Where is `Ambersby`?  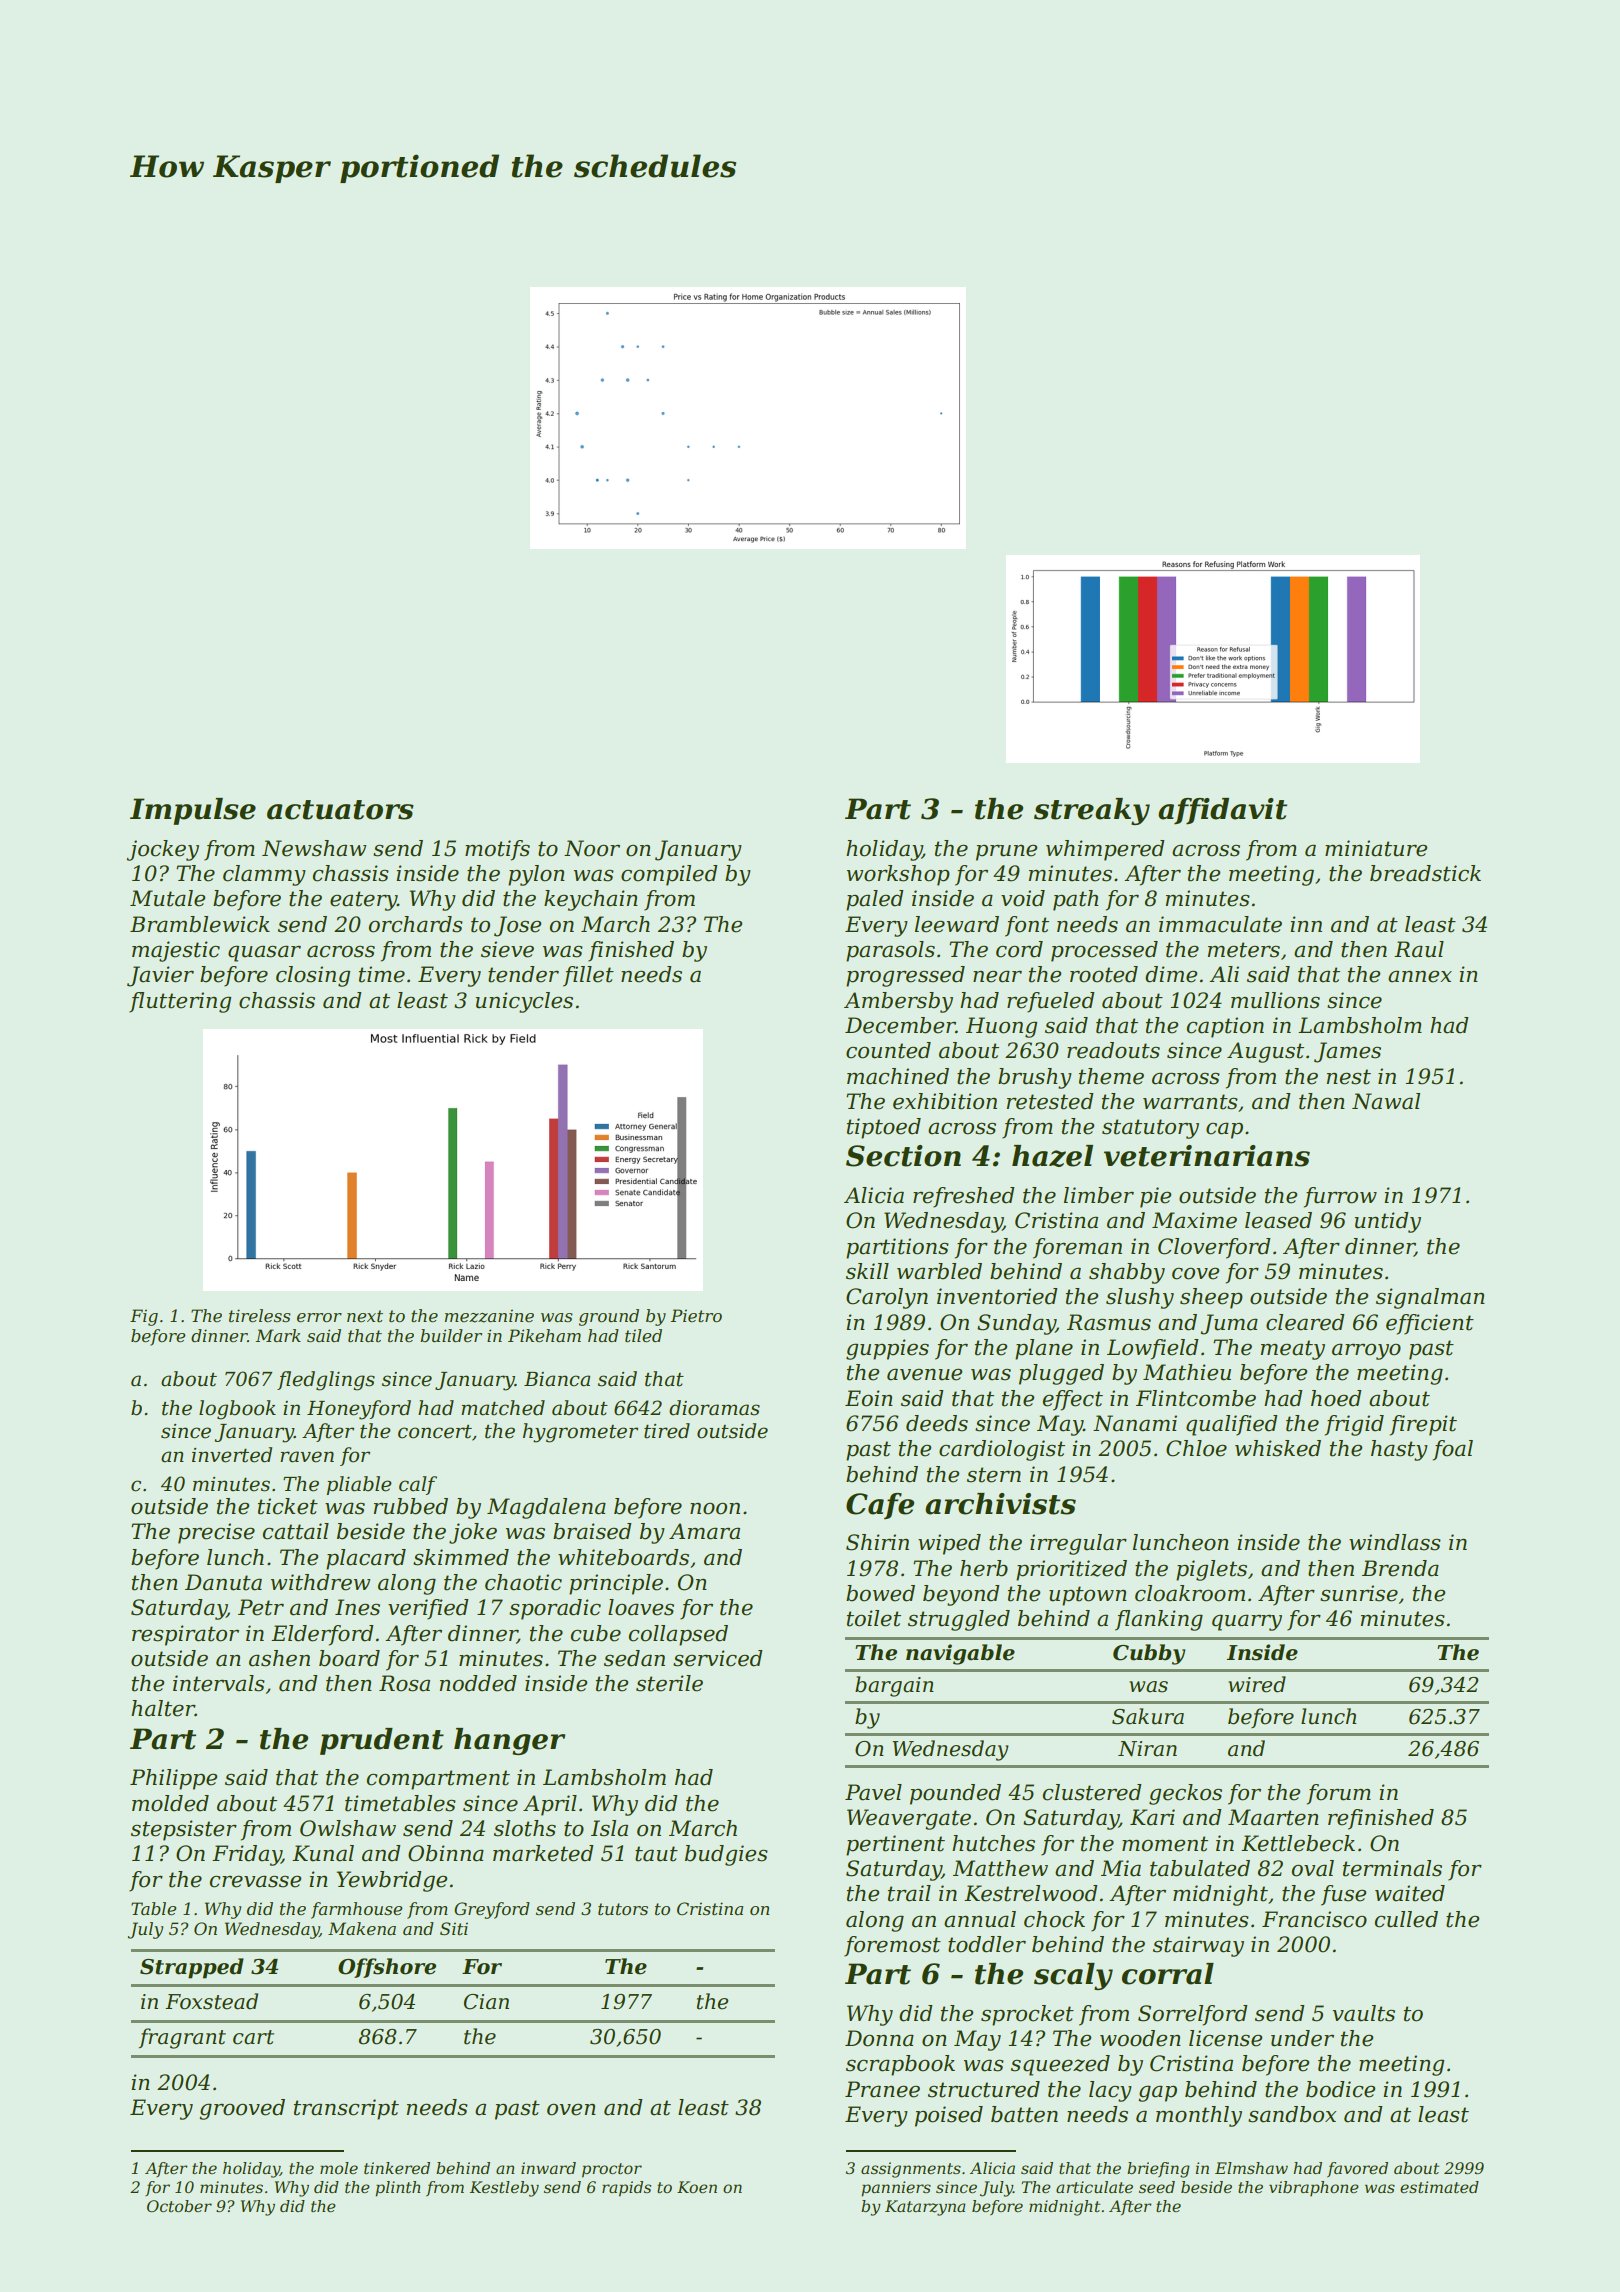
Ambersby is located at coordinates (898, 1002).
